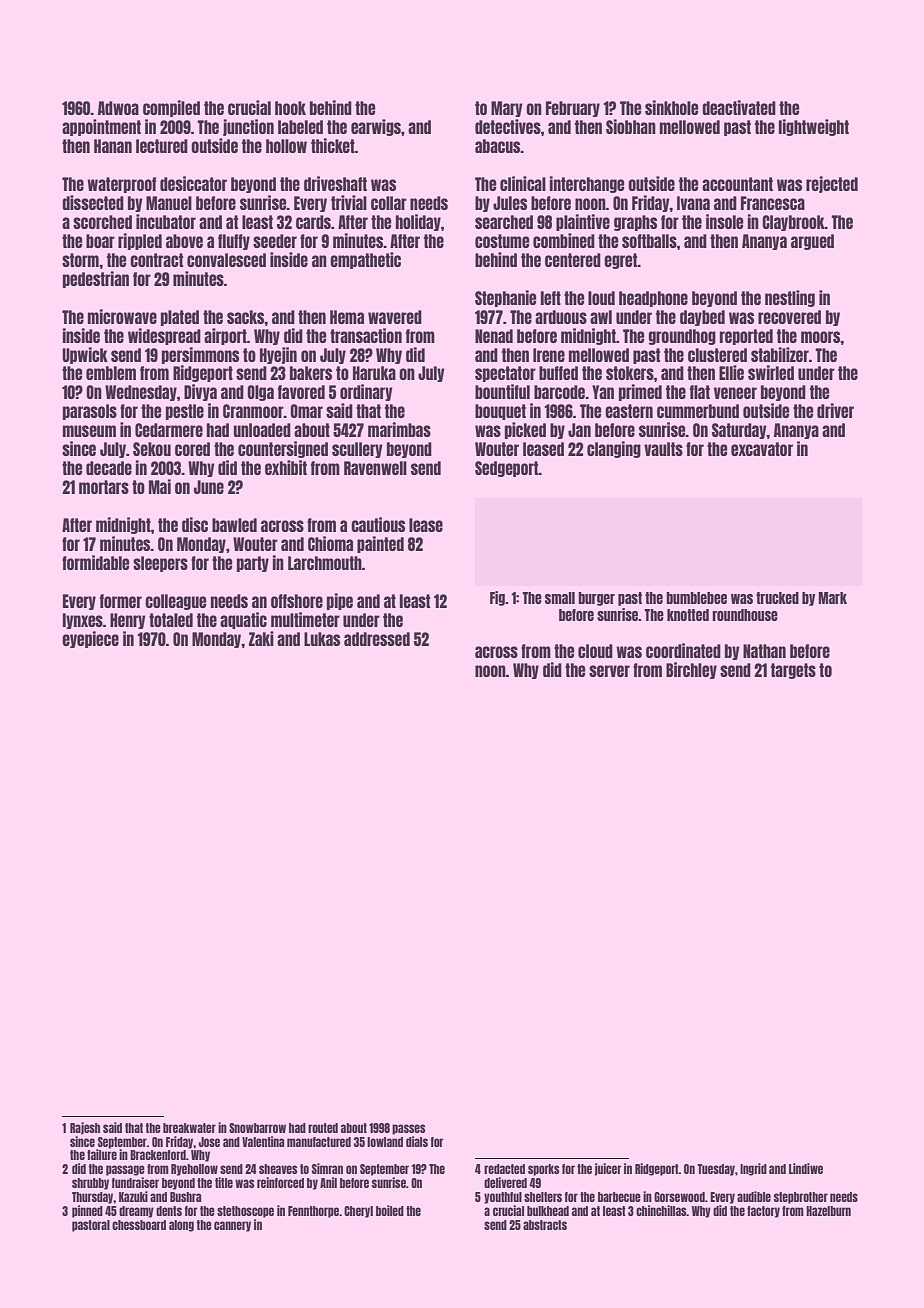  What do you see at coordinates (322, 639) in the screenshot?
I see `Lukas` at bounding box center [322, 639].
